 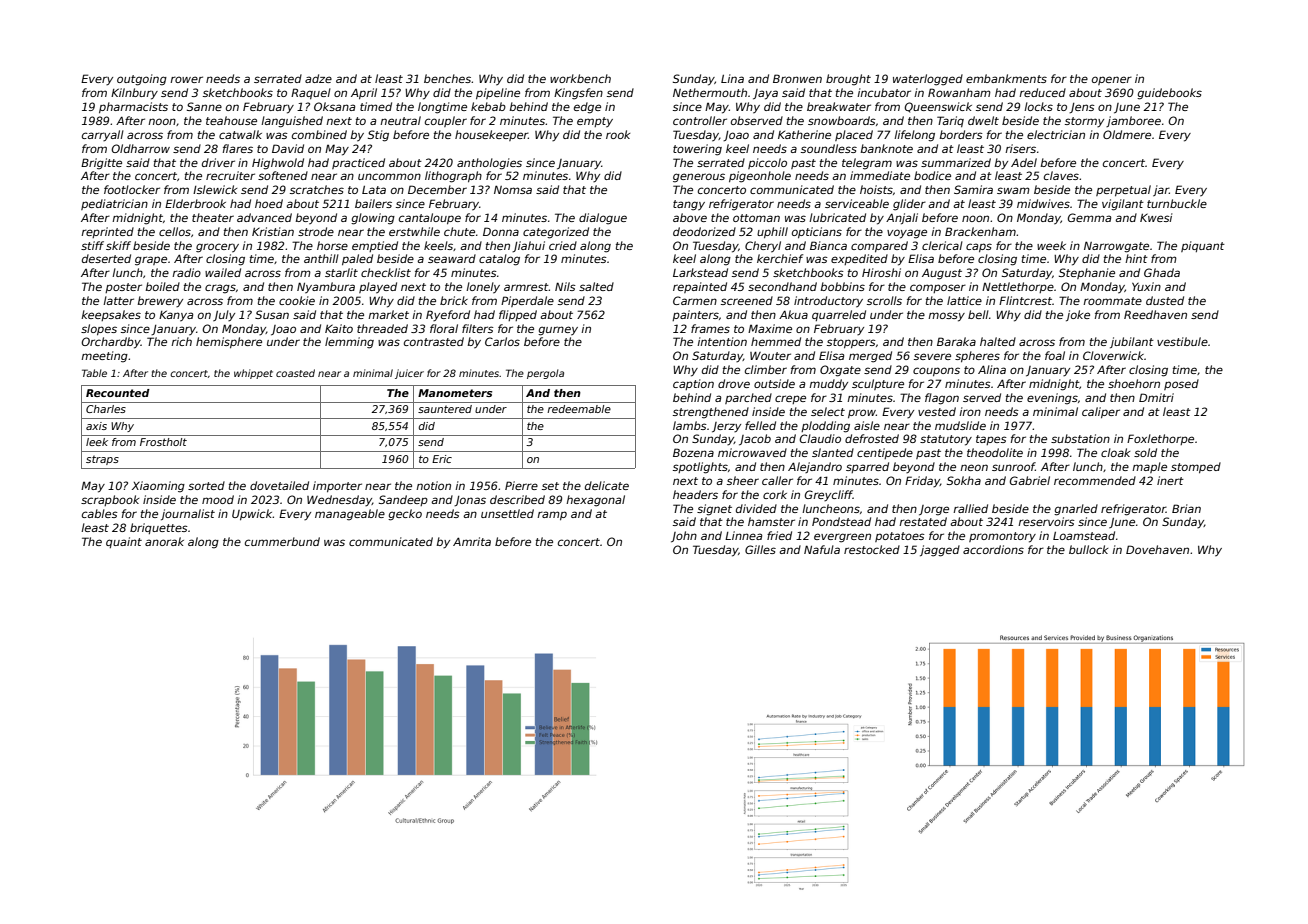 I want to click on foal, so click(x=1055, y=355).
